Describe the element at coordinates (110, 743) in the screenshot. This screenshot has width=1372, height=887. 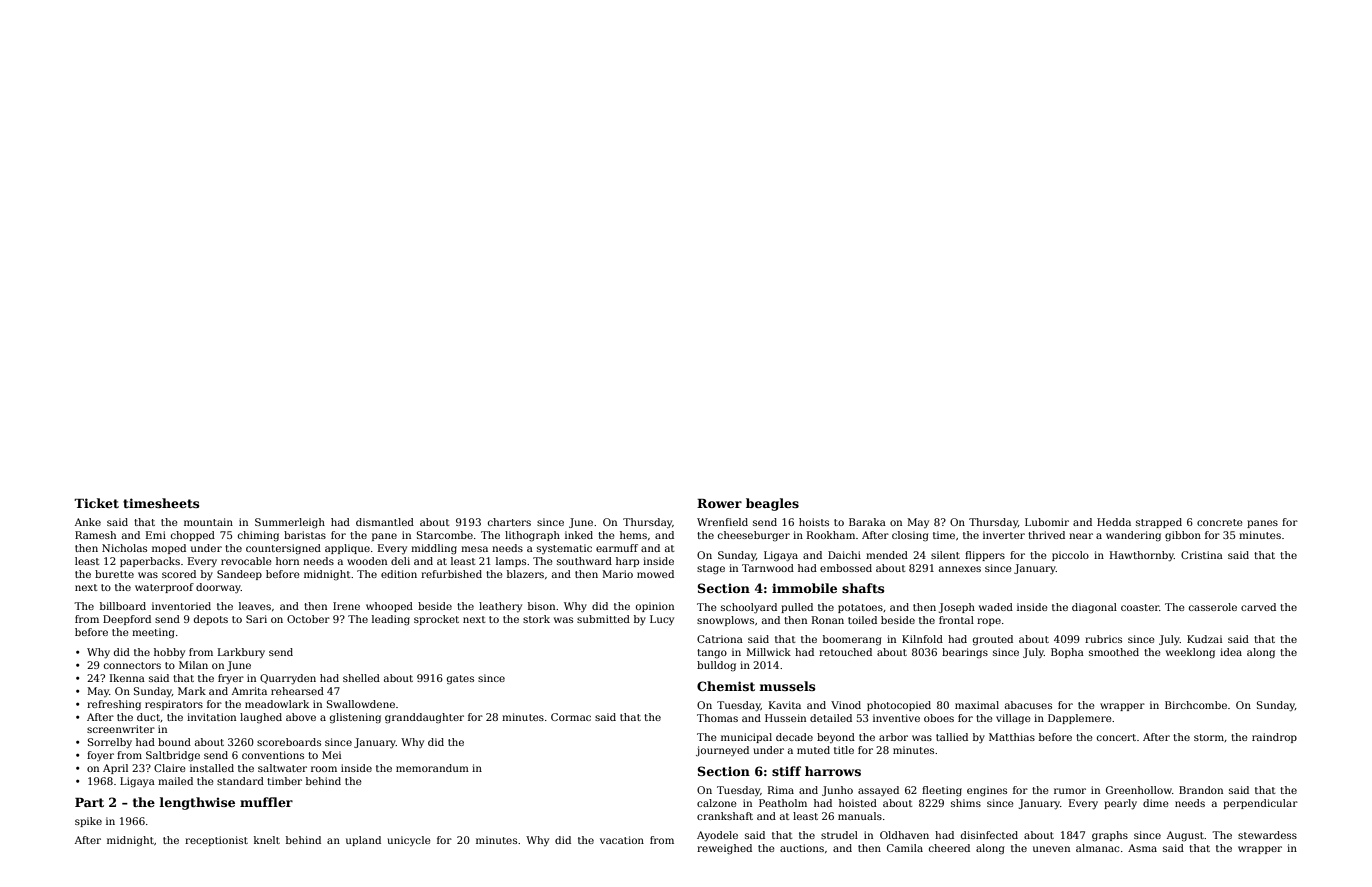
I see `Sorrelby` at that location.
